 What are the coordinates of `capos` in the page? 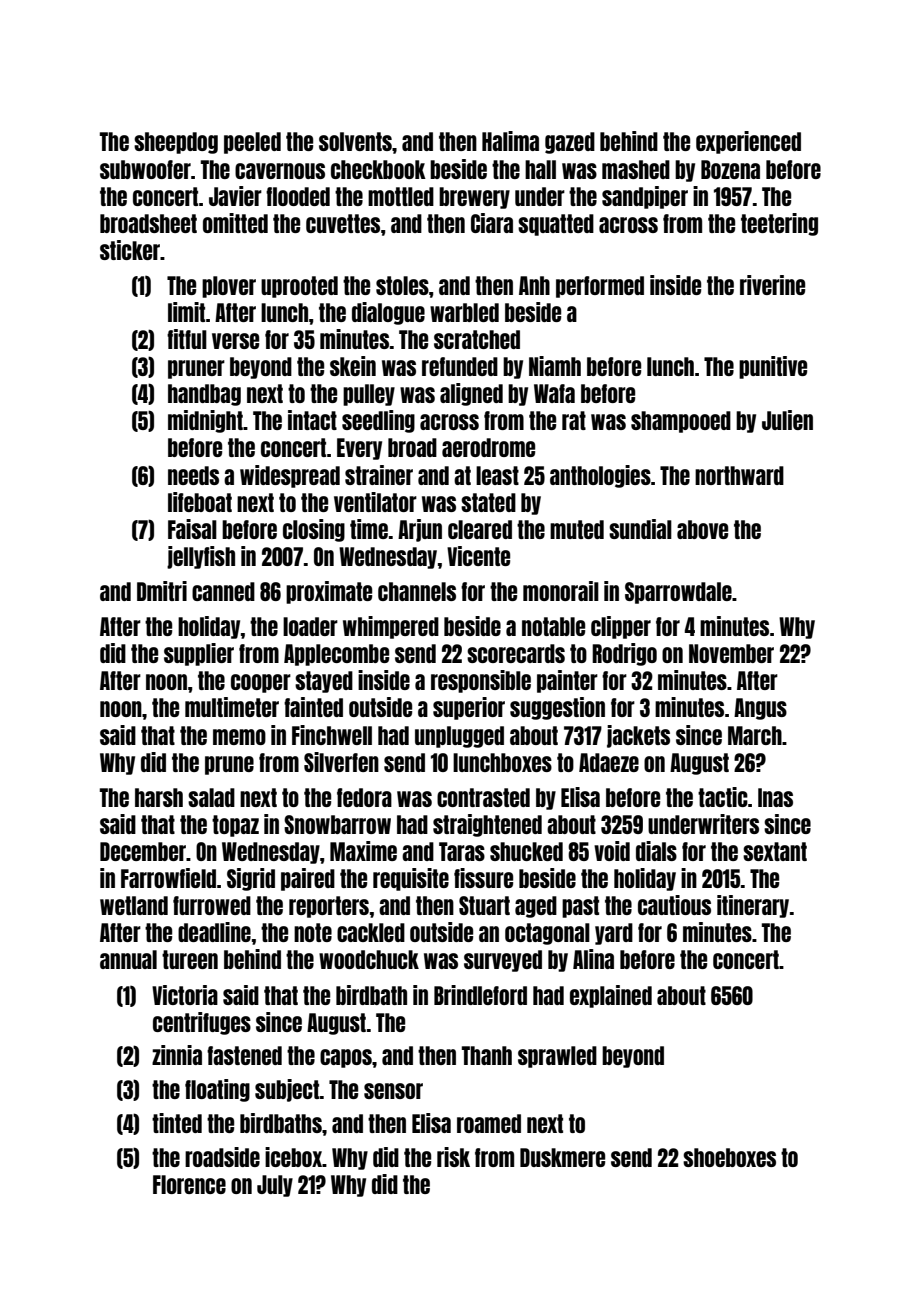 It's located at (346, 1058).
